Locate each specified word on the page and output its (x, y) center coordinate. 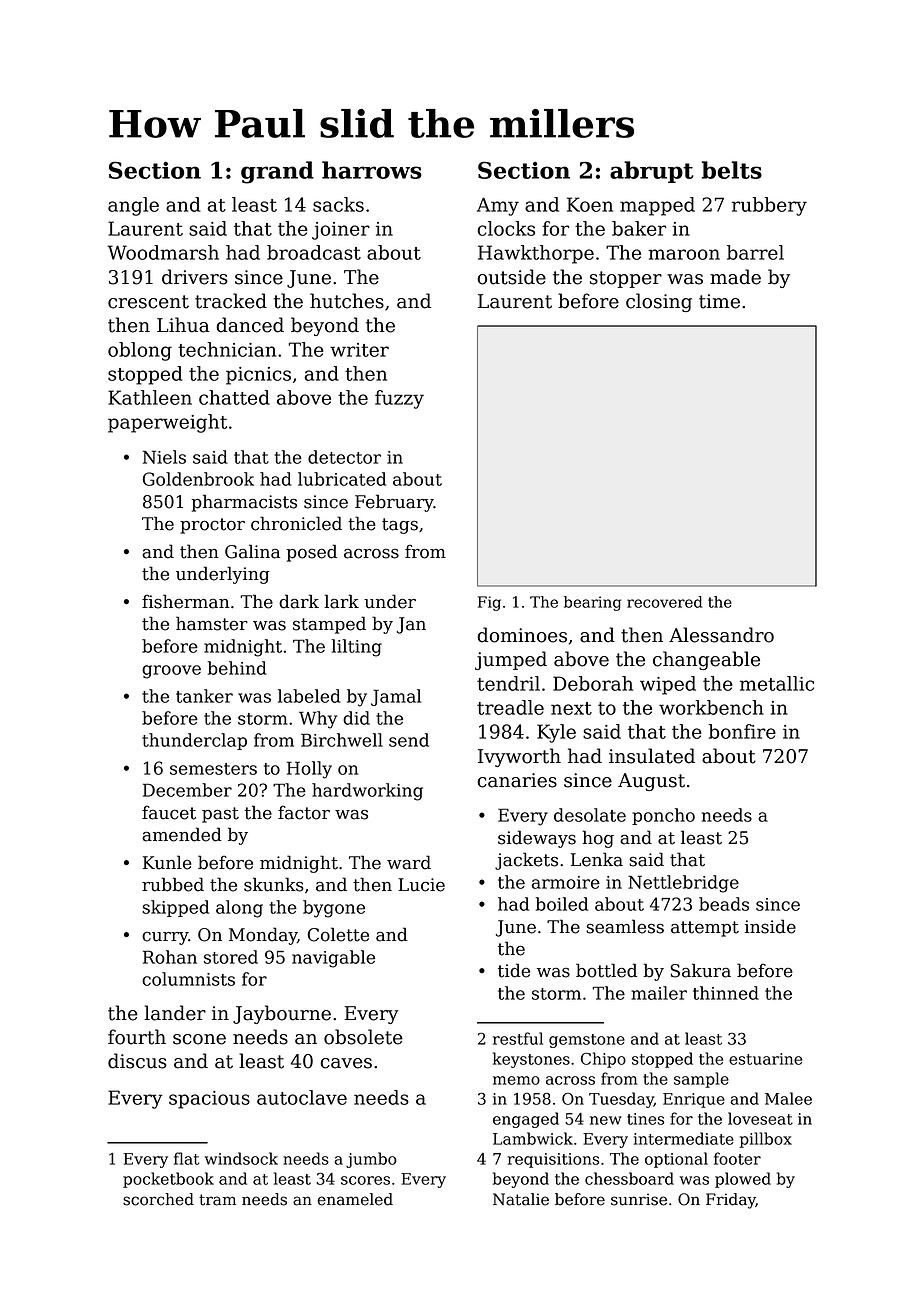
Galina (252, 551)
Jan (411, 625)
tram (217, 1200)
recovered (664, 602)
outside (511, 277)
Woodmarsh (163, 252)
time (719, 301)
